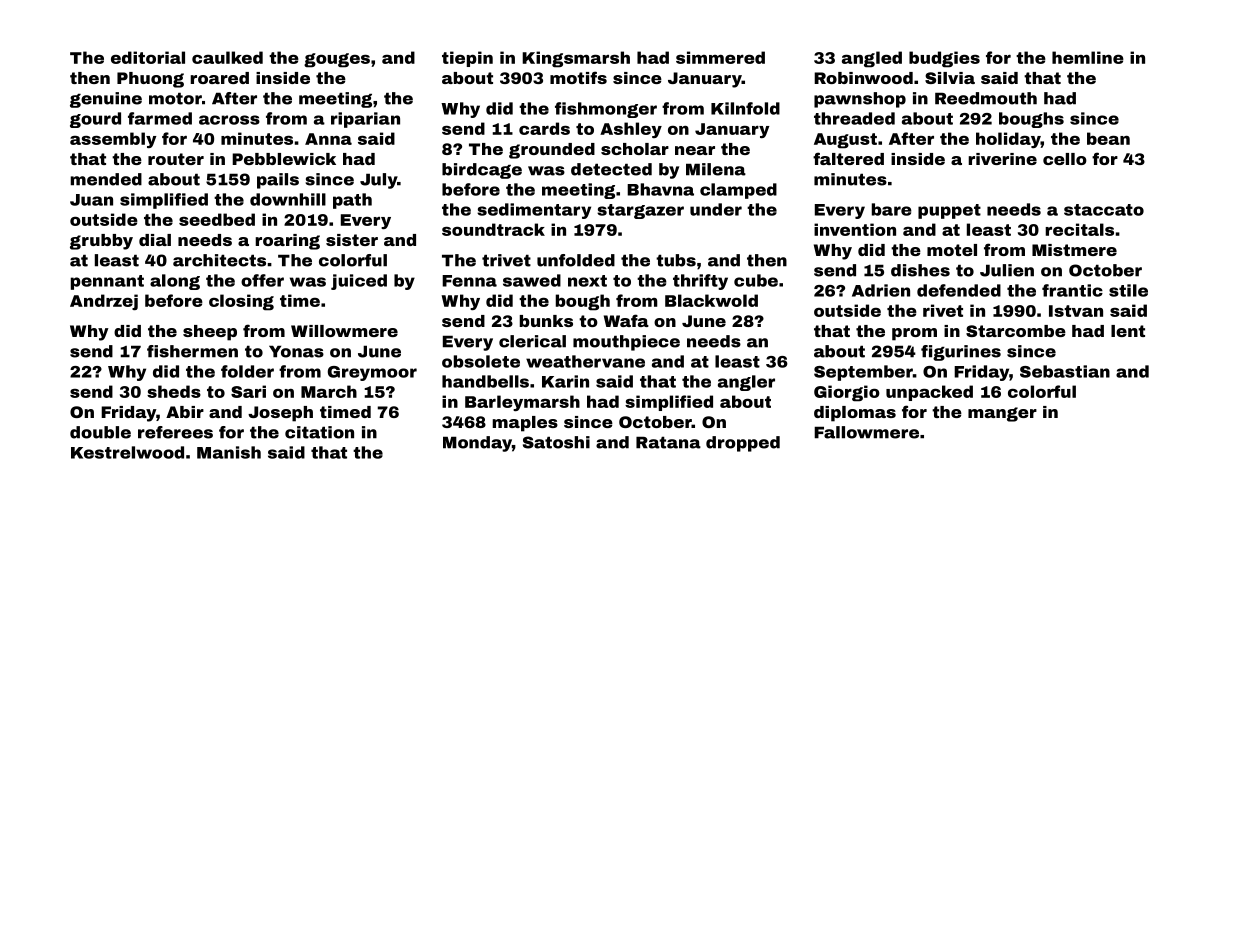  What do you see at coordinates (552, 151) in the screenshot?
I see `grounded` at bounding box center [552, 151].
